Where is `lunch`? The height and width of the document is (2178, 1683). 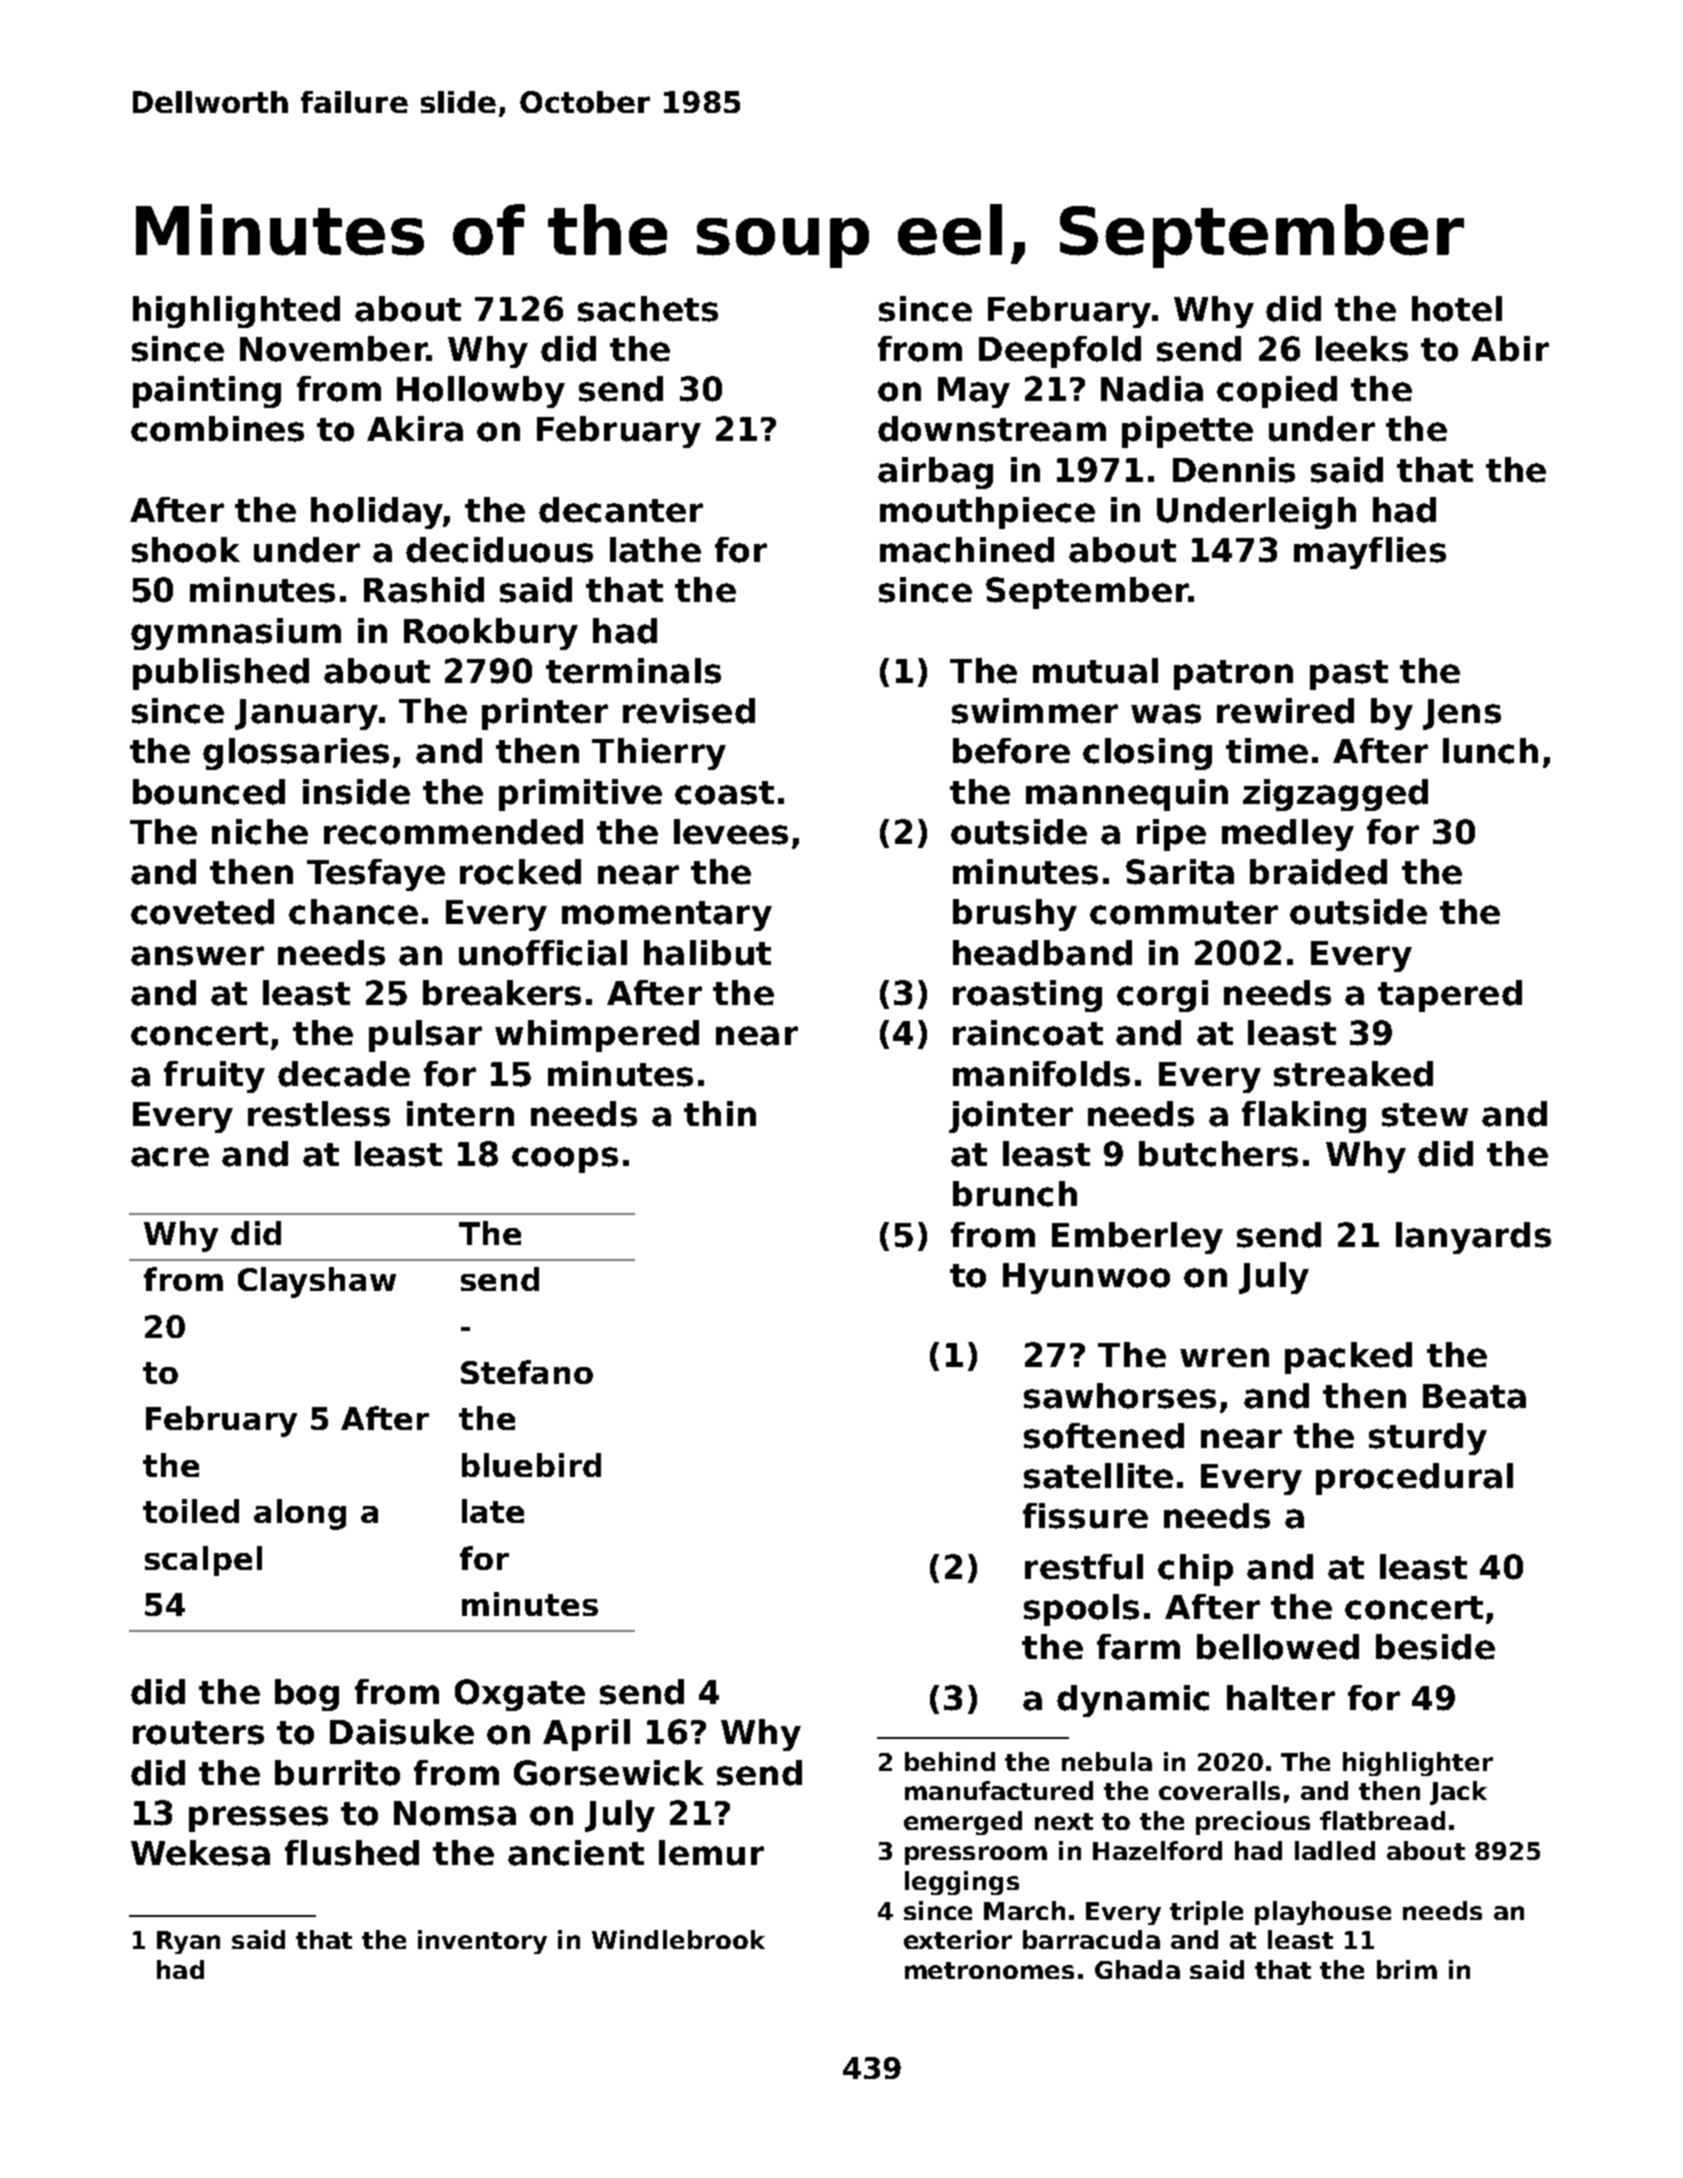
lunch is located at coordinates (1490, 751).
